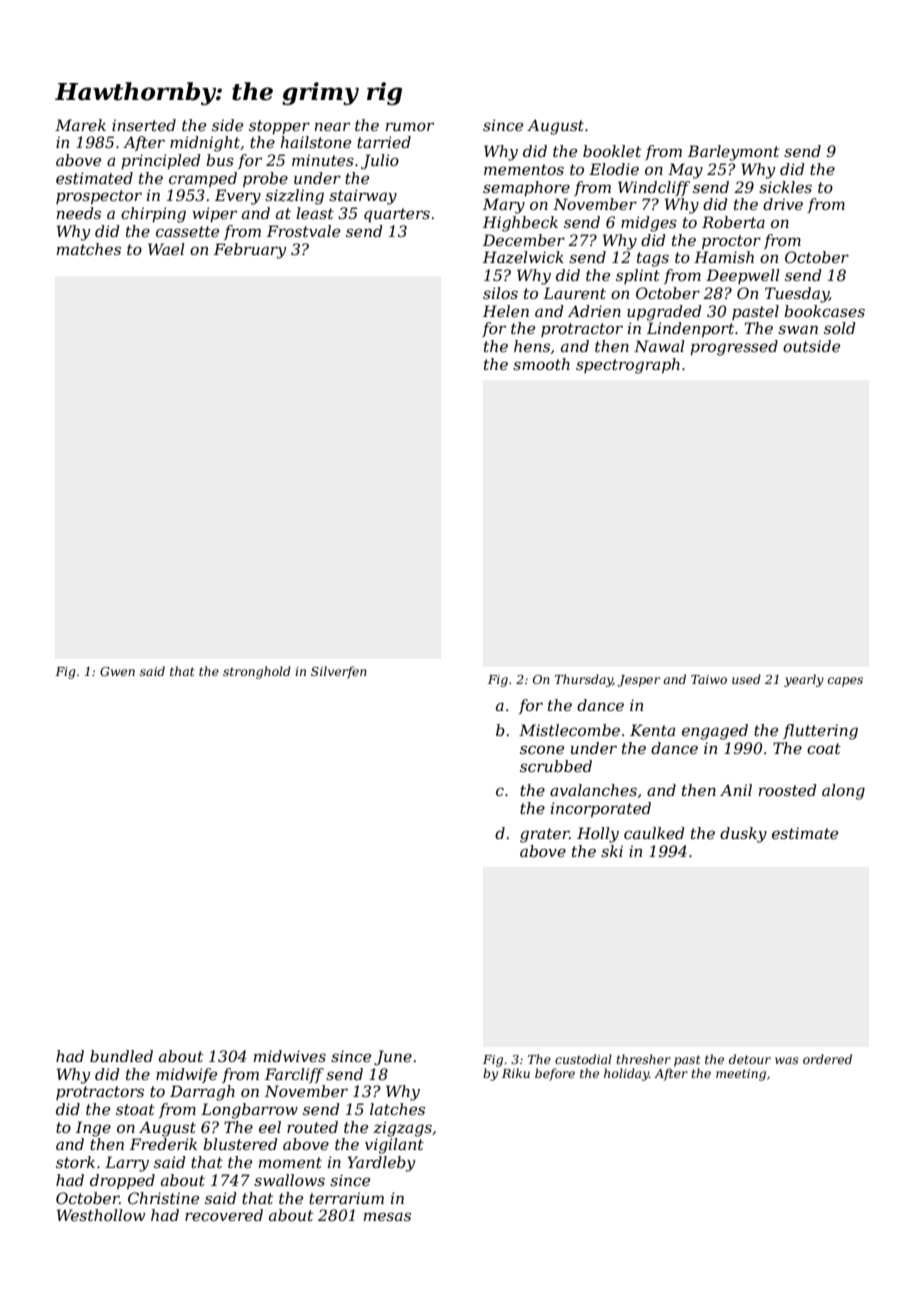 This screenshot has width=924, height=1308. I want to click on rumor, so click(410, 126).
